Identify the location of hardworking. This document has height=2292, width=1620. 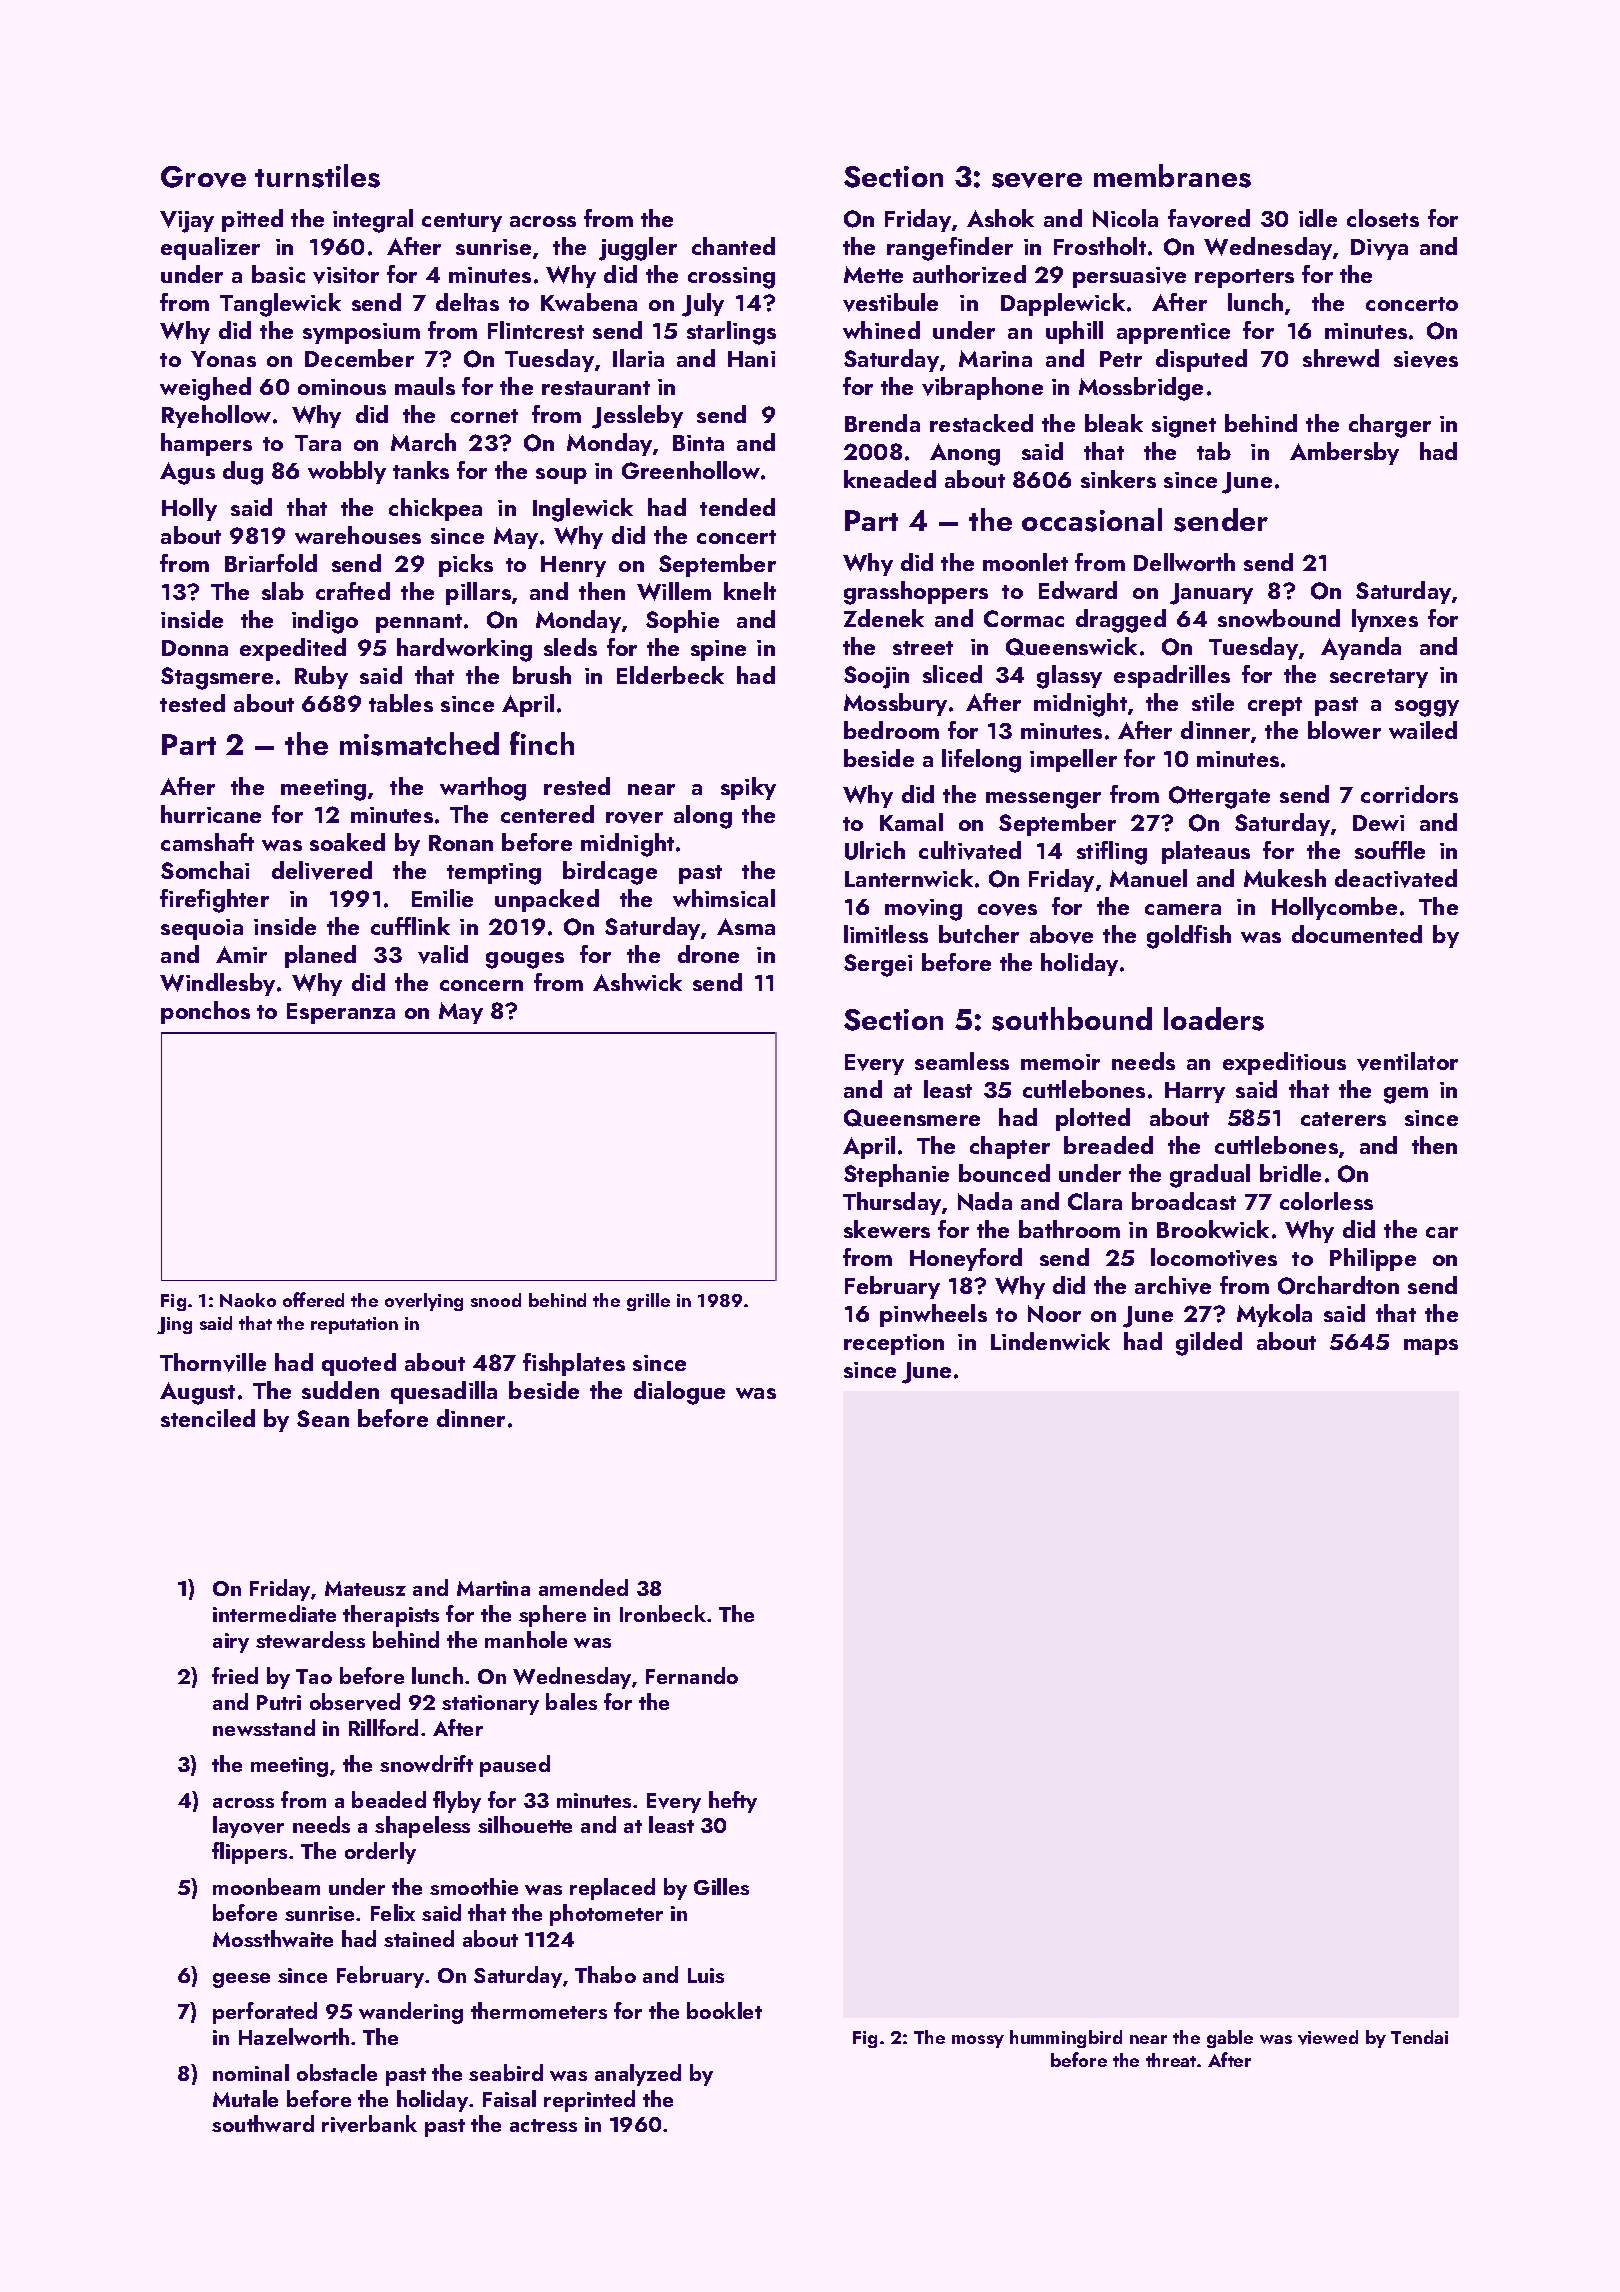
(464, 650).
